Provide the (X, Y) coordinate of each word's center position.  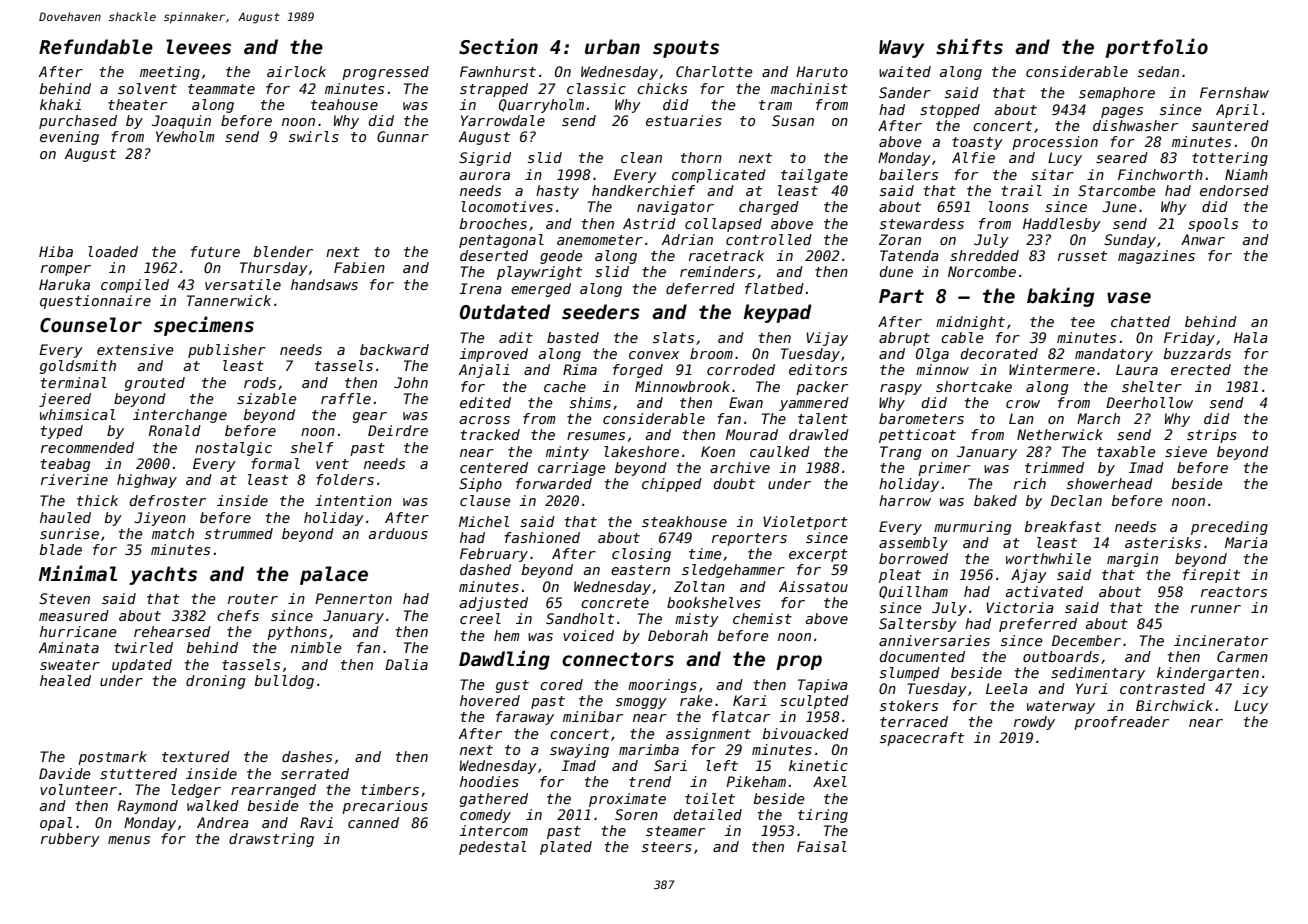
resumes (596, 436)
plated (566, 848)
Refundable (96, 47)
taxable (1126, 451)
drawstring (271, 840)
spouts (686, 49)
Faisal (822, 846)
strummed (239, 533)
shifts (969, 46)
